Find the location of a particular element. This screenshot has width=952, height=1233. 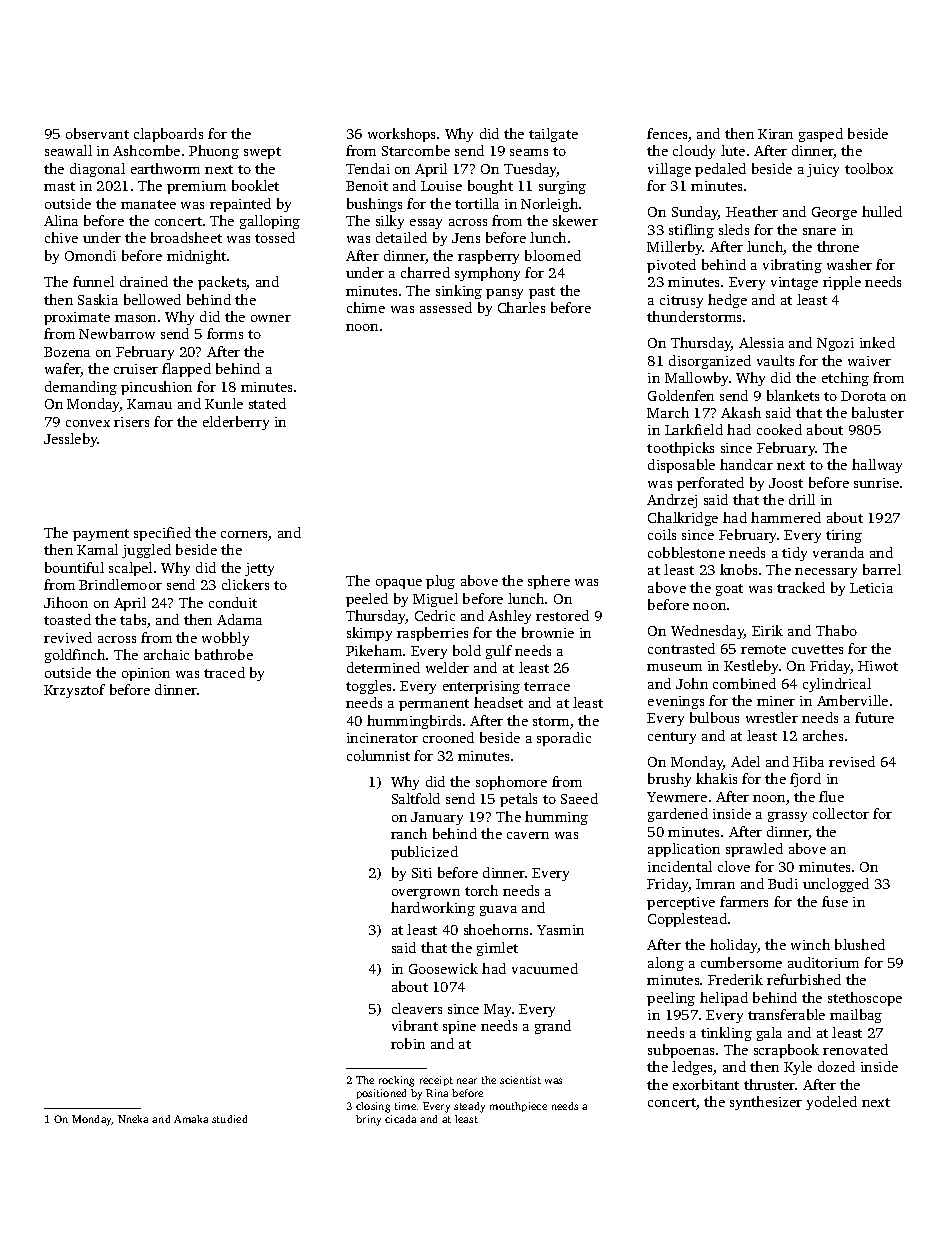

overgrown is located at coordinates (426, 894).
